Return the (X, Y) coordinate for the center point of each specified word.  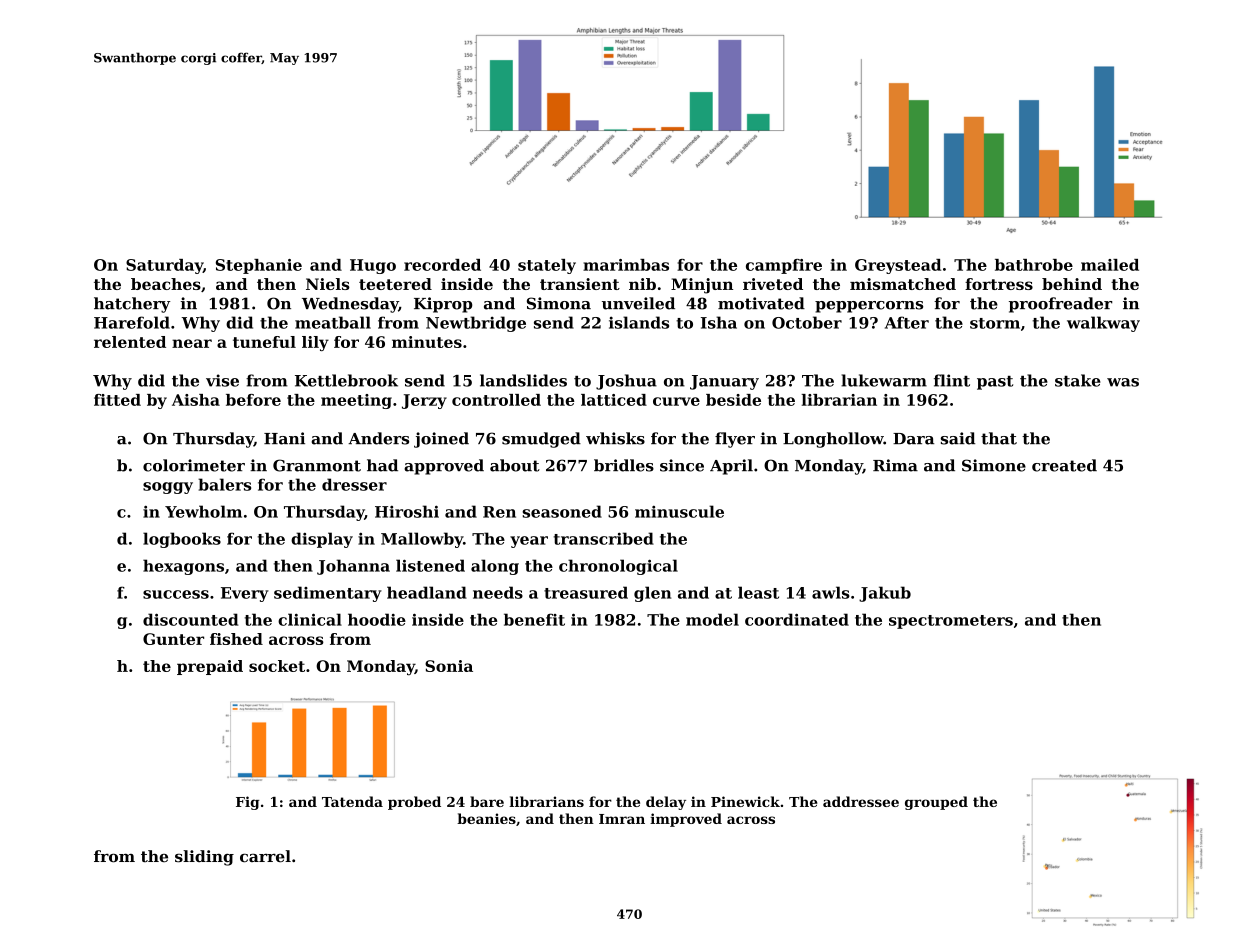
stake (1078, 380)
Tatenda (352, 801)
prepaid (210, 667)
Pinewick (745, 801)
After (907, 322)
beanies (486, 818)
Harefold (132, 322)
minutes (427, 342)
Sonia (449, 666)
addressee (861, 801)
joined (441, 440)
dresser (354, 484)
